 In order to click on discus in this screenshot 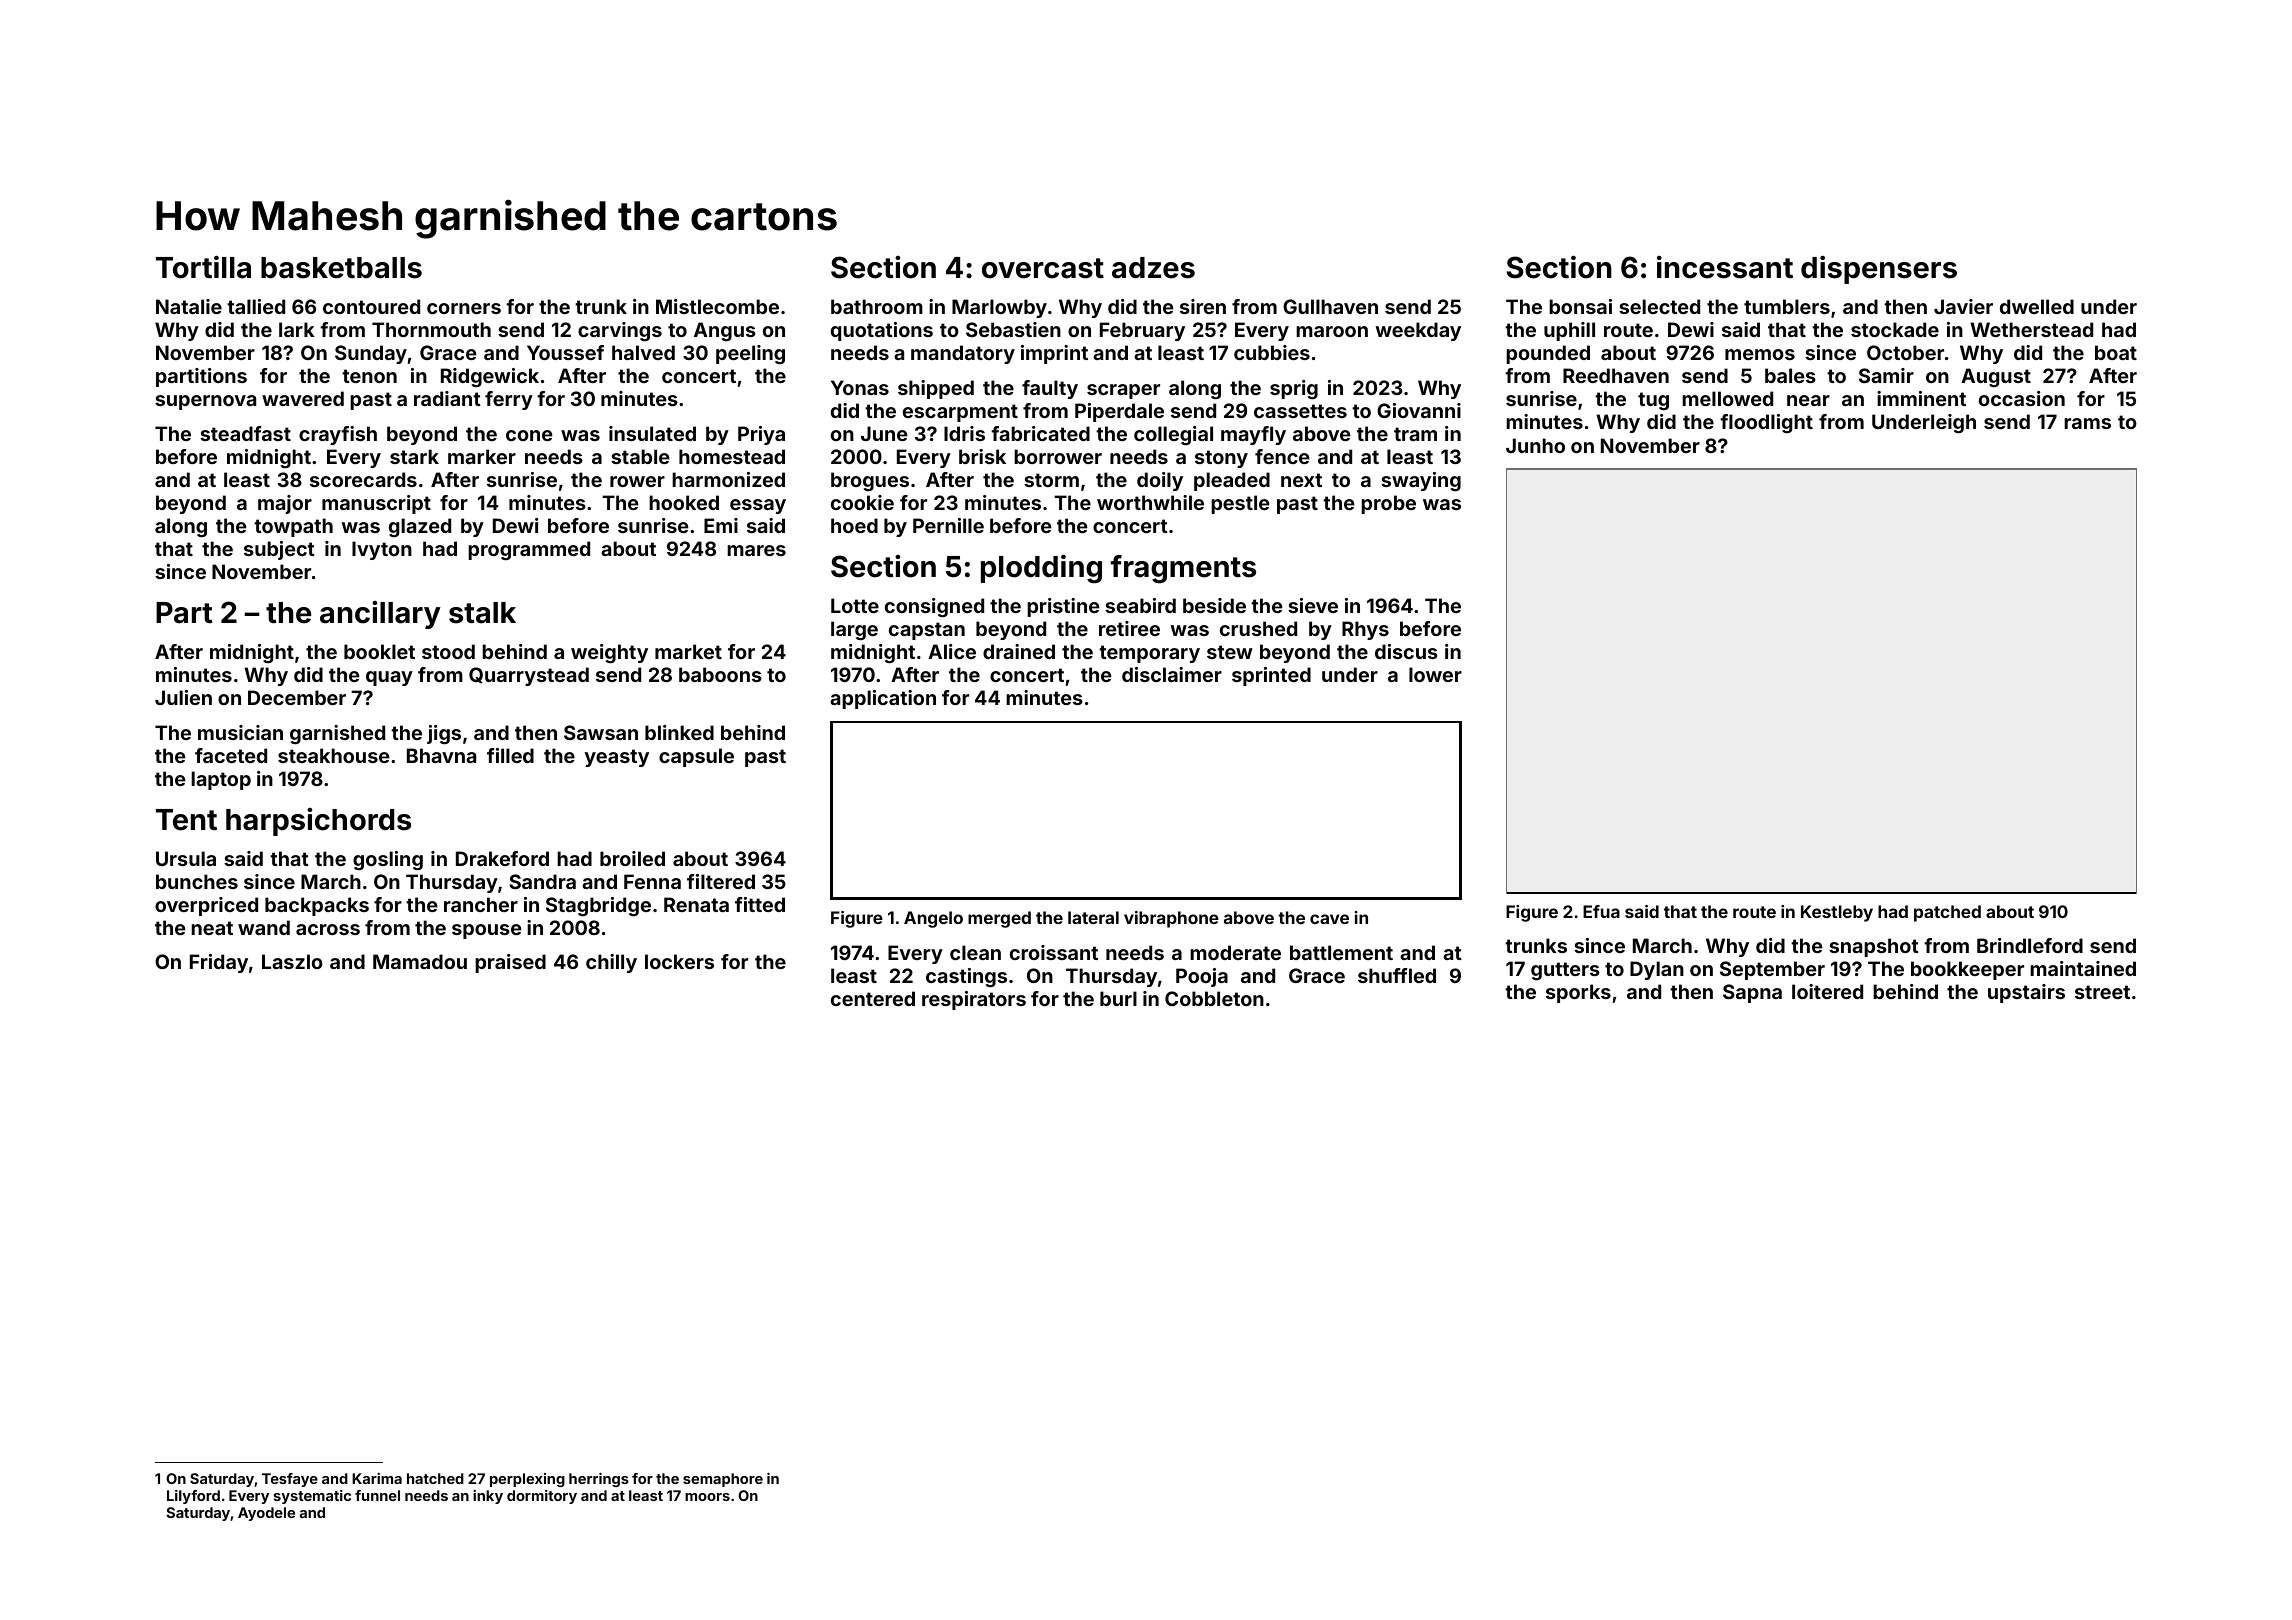, I will do `click(1406, 651)`.
